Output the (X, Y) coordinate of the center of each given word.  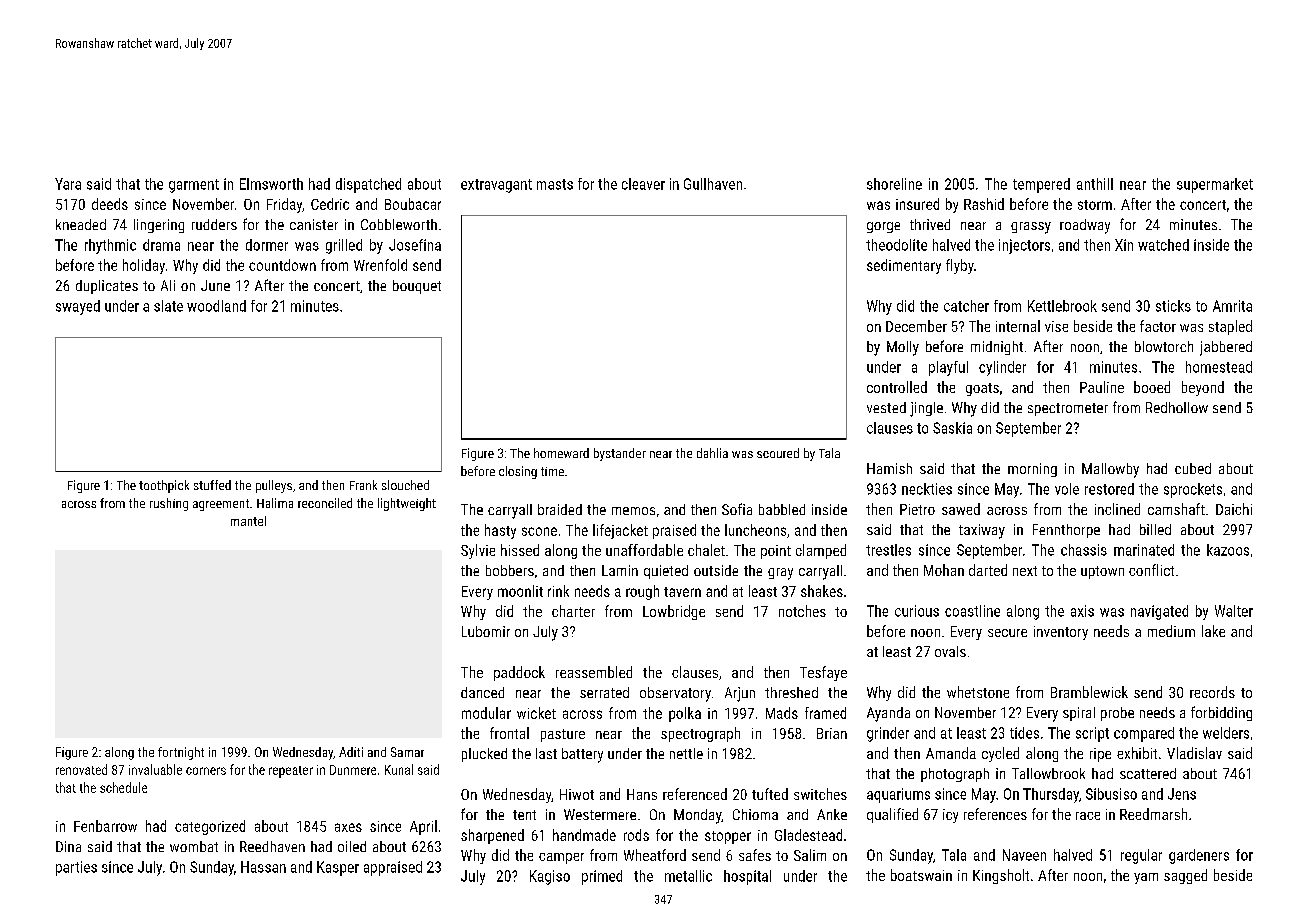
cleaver (643, 184)
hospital (747, 877)
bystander (620, 454)
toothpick (164, 486)
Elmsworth (271, 184)
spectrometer (1068, 409)
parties (76, 868)
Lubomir (486, 631)
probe (1117, 714)
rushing (169, 504)
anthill (1095, 184)
